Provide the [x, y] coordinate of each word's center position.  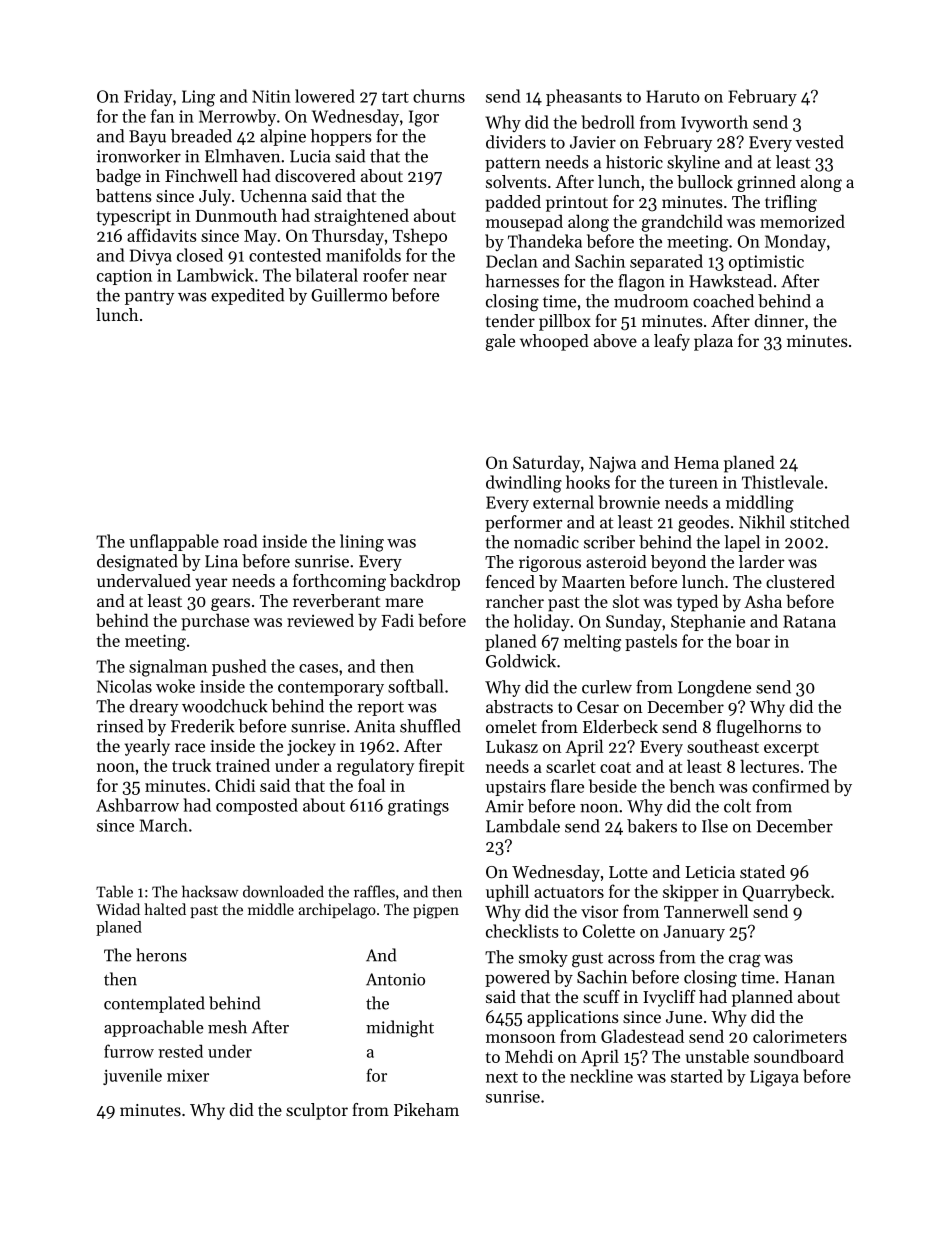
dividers [516, 142]
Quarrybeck [786, 893]
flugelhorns [759, 728]
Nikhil [762, 522]
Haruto [673, 96]
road [240, 541]
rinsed [120, 726]
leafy [672, 342]
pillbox [565, 322]
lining [362, 543]
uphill [507, 893]
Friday [148, 97]
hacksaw [210, 891]
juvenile [132, 1076]
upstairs [516, 788]
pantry [149, 297]
